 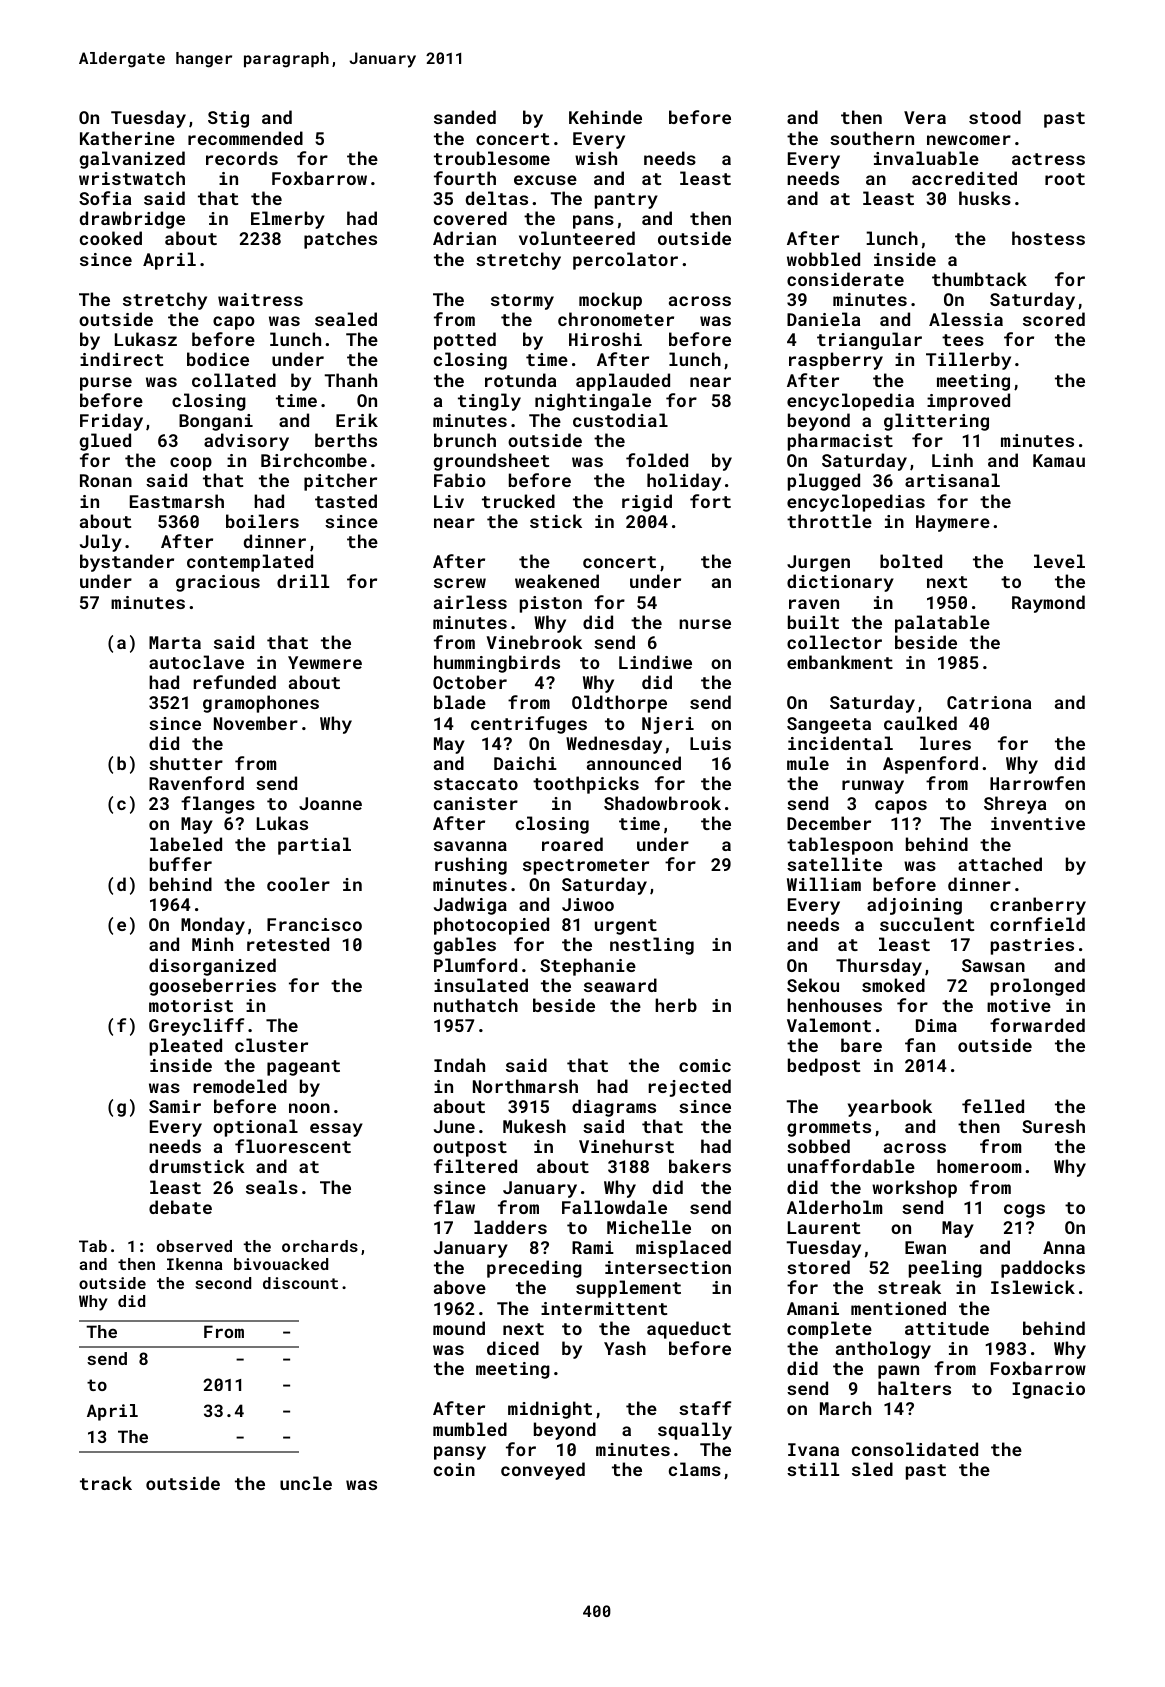 I want to click on Greycliff, so click(x=196, y=1027).
